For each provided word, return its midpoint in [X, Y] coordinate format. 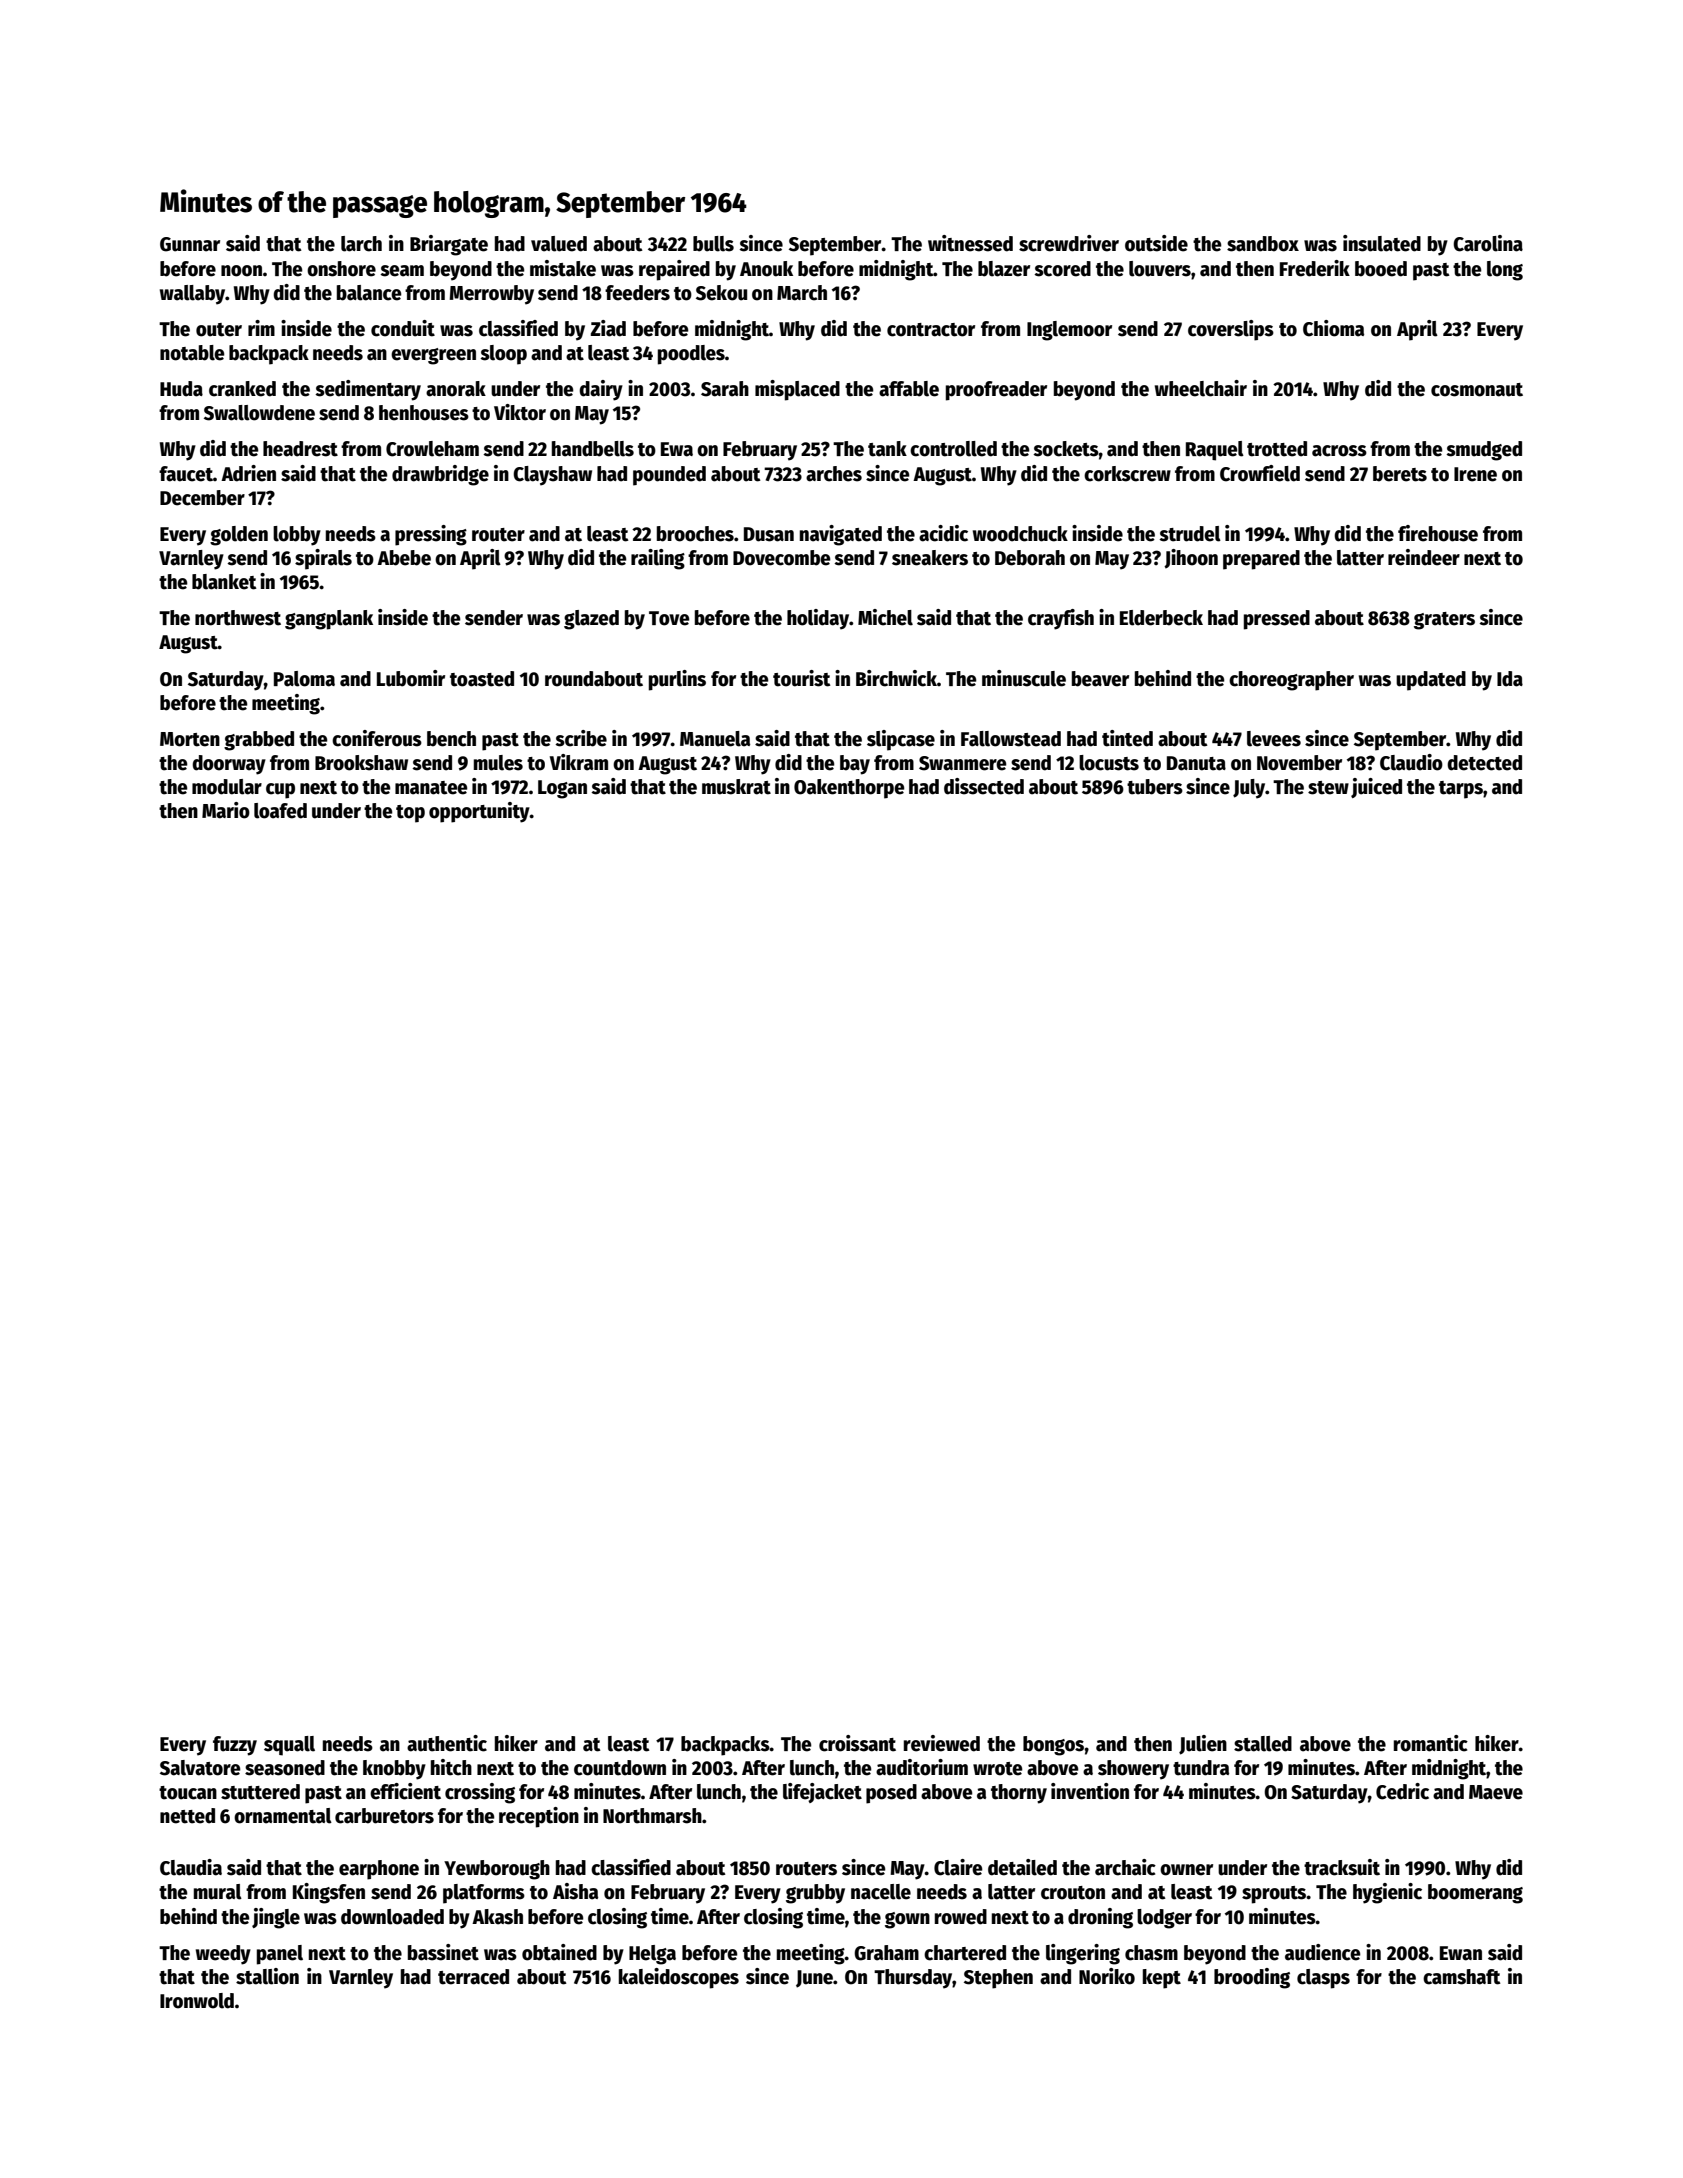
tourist [802, 678]
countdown [620, 1768]
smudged [1484, 451]
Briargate [449, 245]
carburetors [384, 1816]
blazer [1004, 269]
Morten [190, 739]
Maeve [1496, 1792]
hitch [451, 1767]
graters [1444, 621]
